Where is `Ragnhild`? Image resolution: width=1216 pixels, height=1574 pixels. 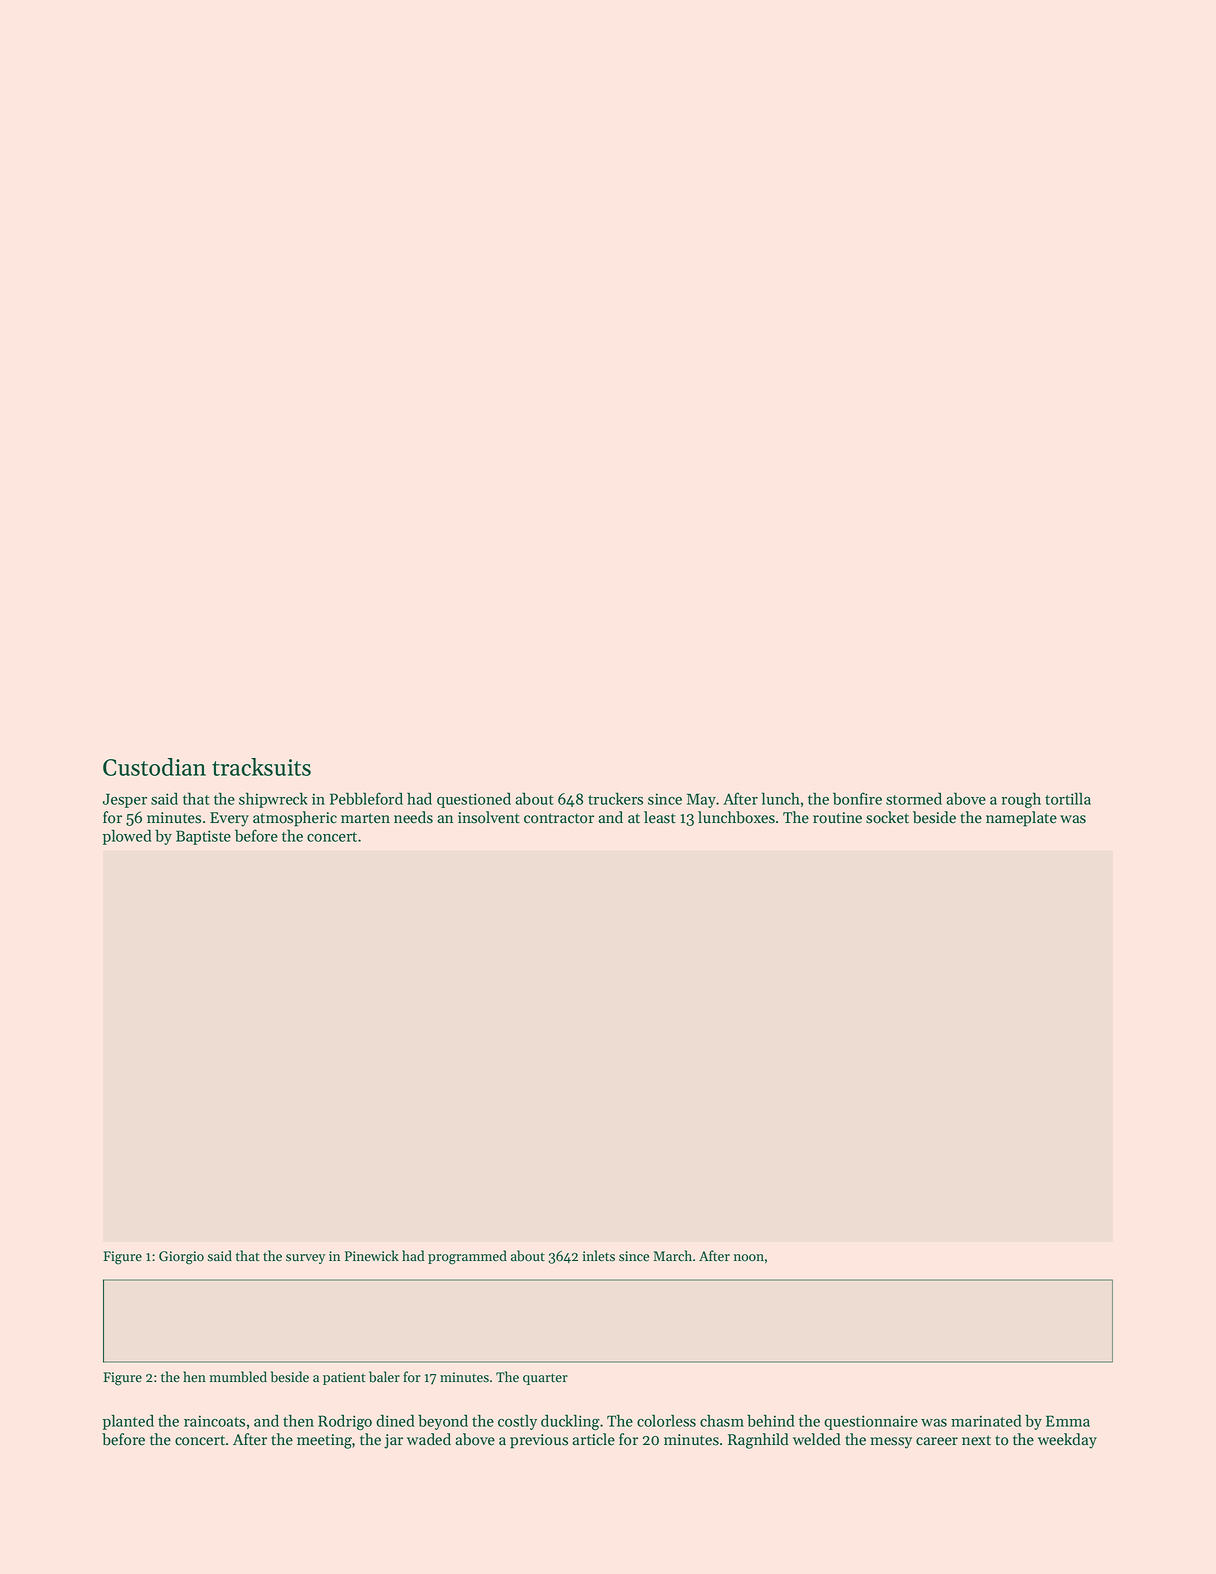
Ragnhild is located at coordinates (758, 1441).
